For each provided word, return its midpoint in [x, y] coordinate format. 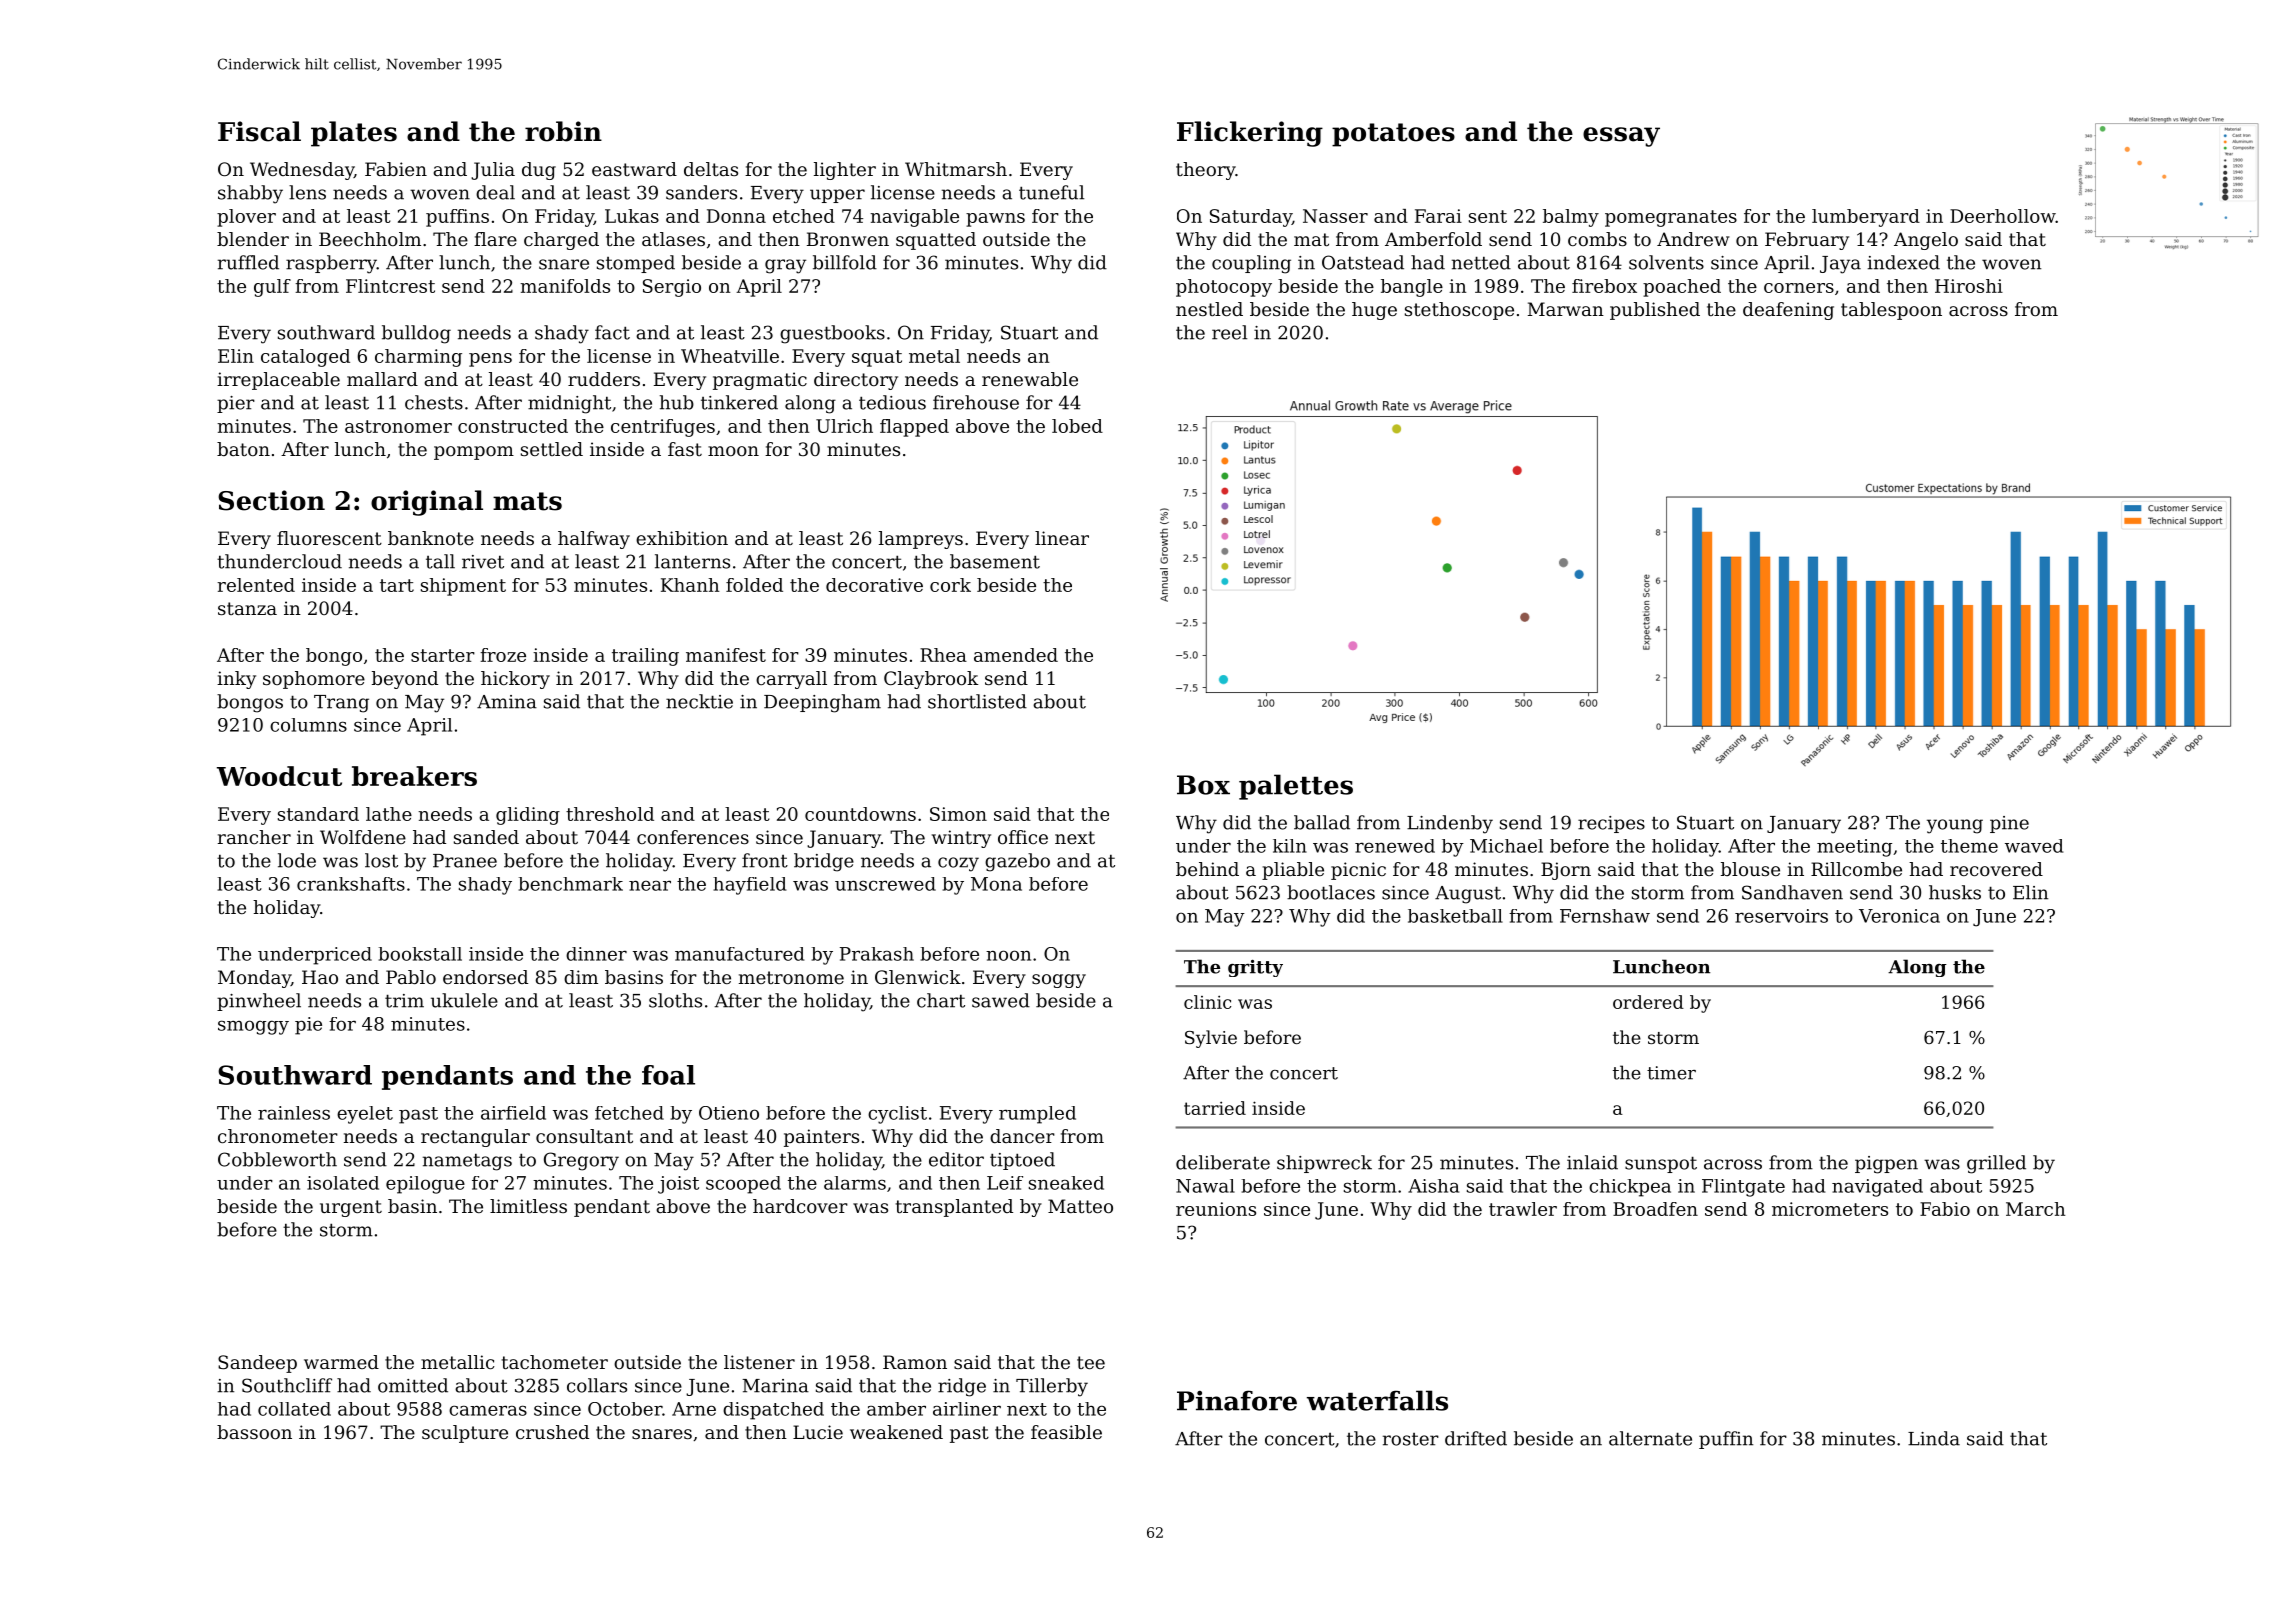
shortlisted [977, 701]
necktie [699, 701]
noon [1008, 955]
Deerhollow [2003, 216]
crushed [552, 1432]
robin [563, 131]
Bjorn [1566, 871]
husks [1955, 892]
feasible [1066, 1432]
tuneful [1051, 192]
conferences [693, 837]
